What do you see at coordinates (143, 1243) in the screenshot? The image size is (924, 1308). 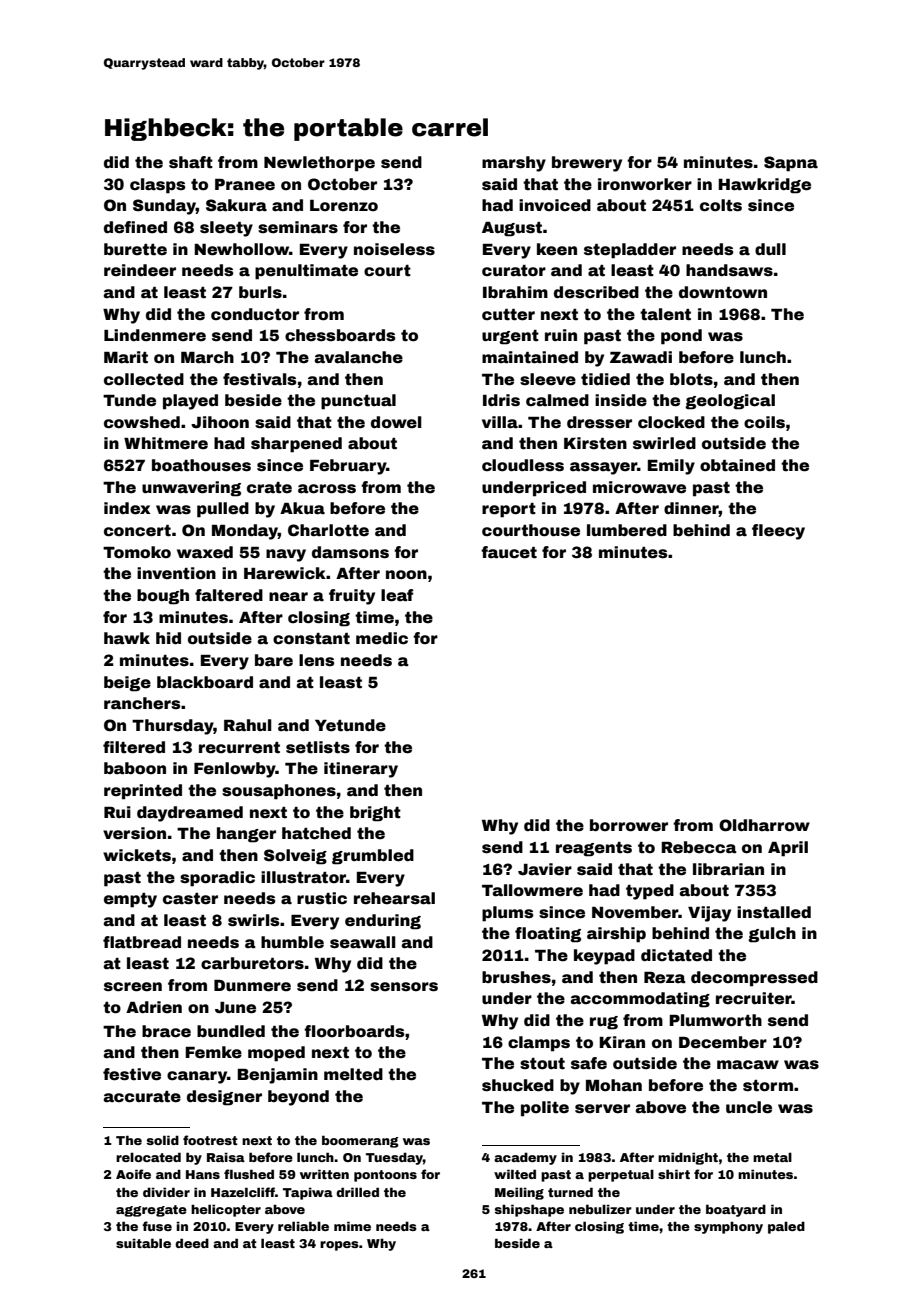 I see `suitable` at bounding box center [143, 1243].
